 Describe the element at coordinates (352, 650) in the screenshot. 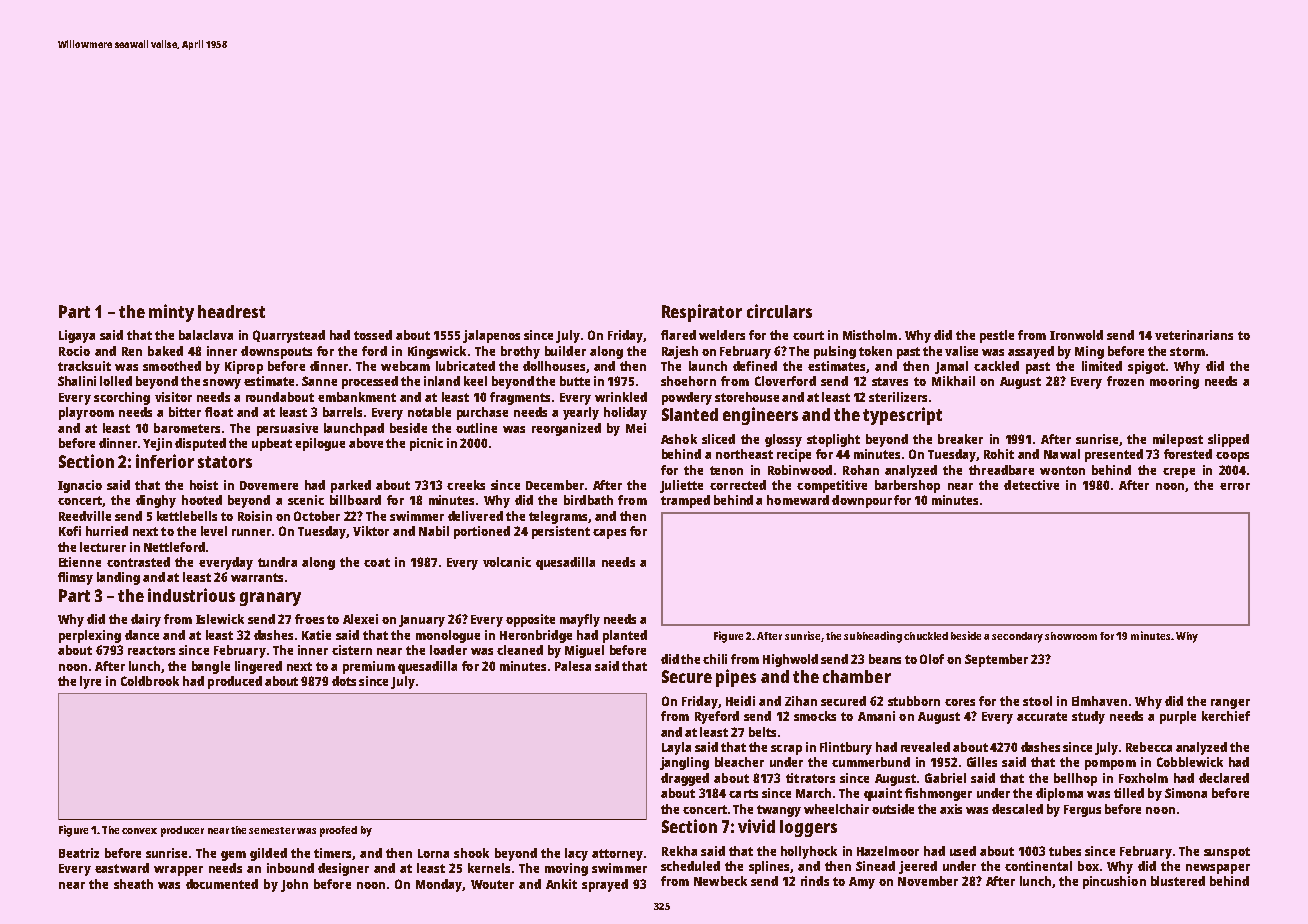

I see `cistern` at that location.
